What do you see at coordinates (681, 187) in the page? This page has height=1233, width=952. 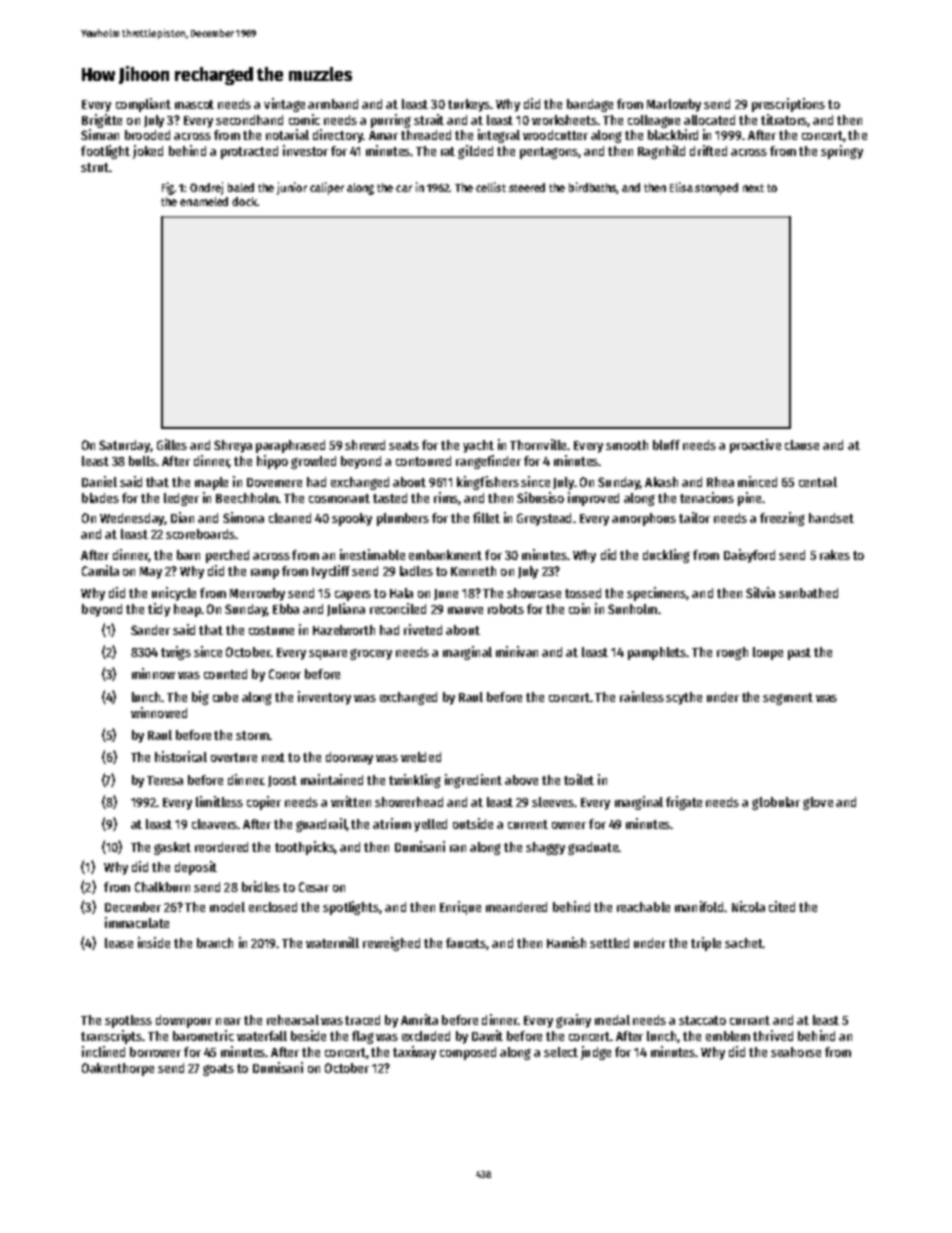 I see `Elisa` at bounding box center [681, 187].
